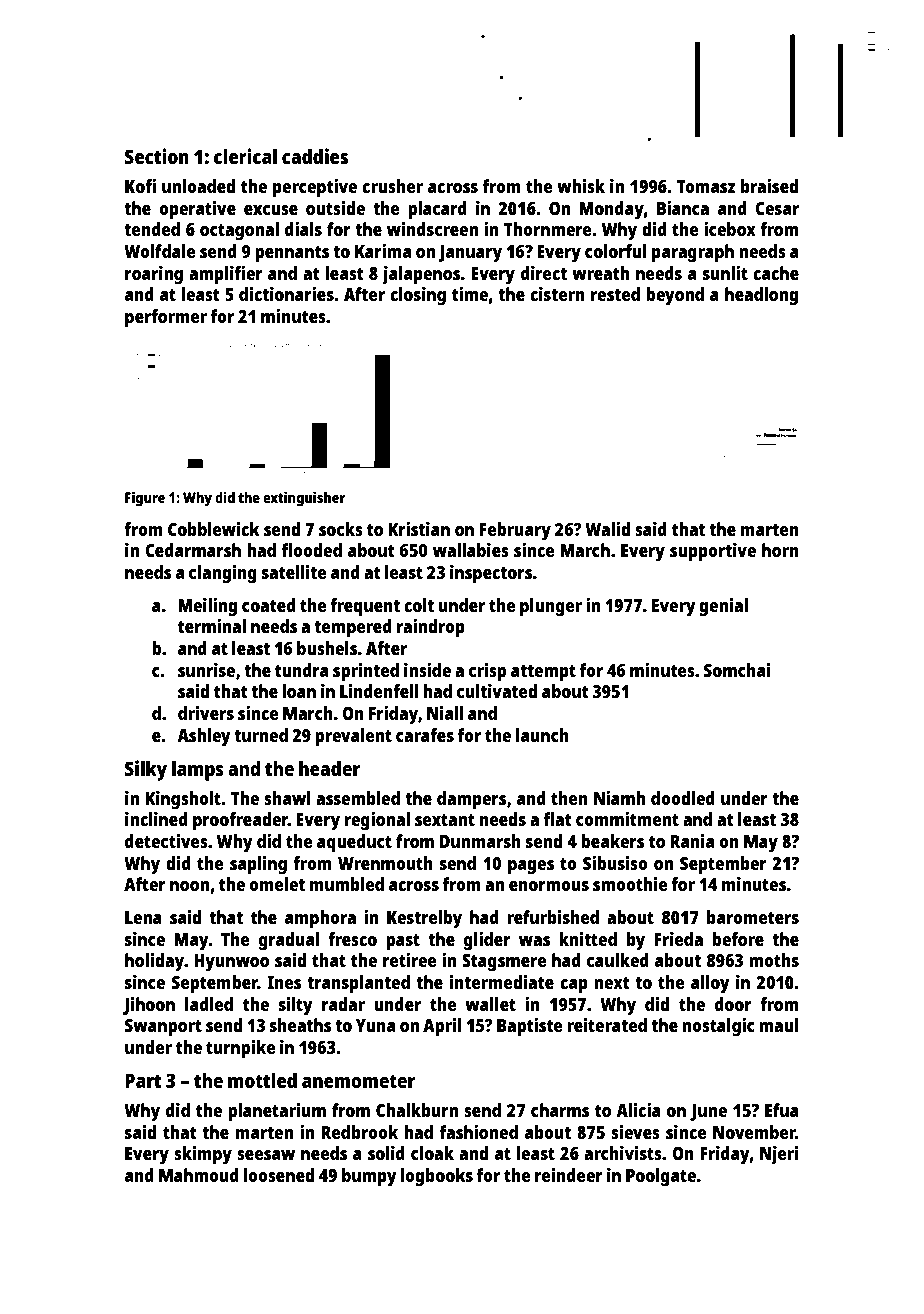 Image resolution: width=924 pixels, height=1314 pixels. Describe the element at coordinates (713, 552) in the screenshot. I see `supportive` at that location.
